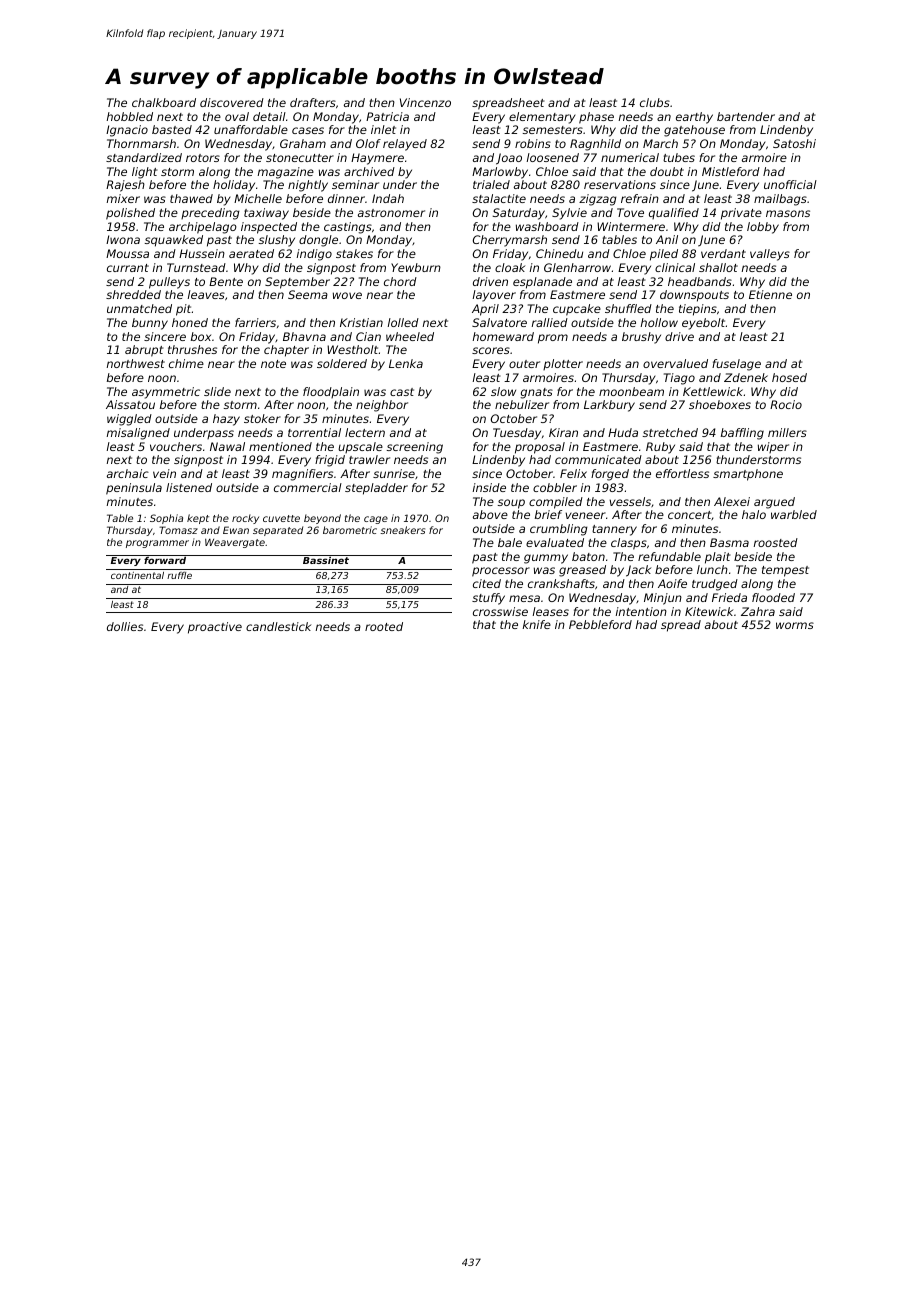 The image size is (924, 1308). I want to click on elementary, so click(542, 118).
